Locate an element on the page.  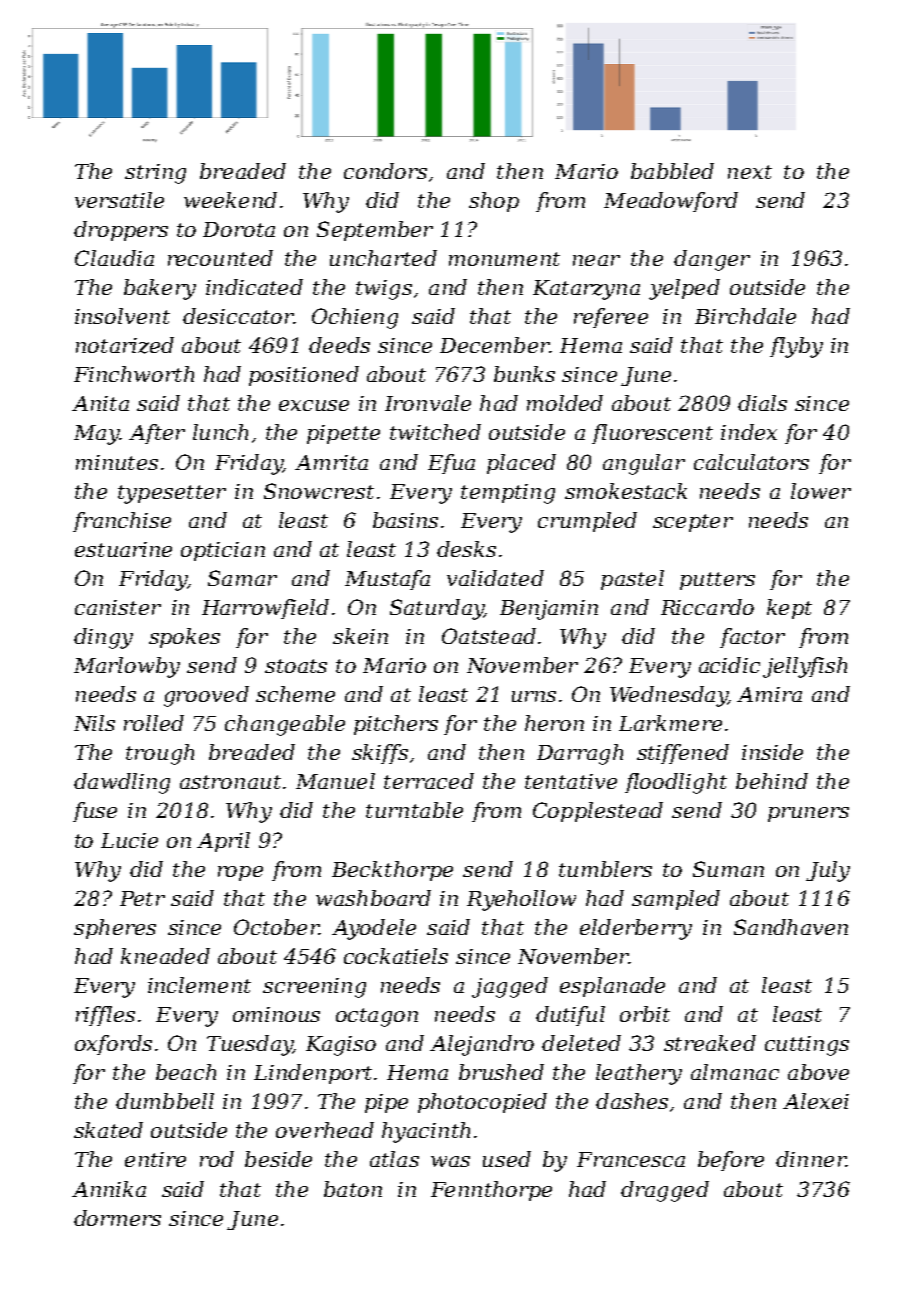
next is located at coordinates (750, 172).
